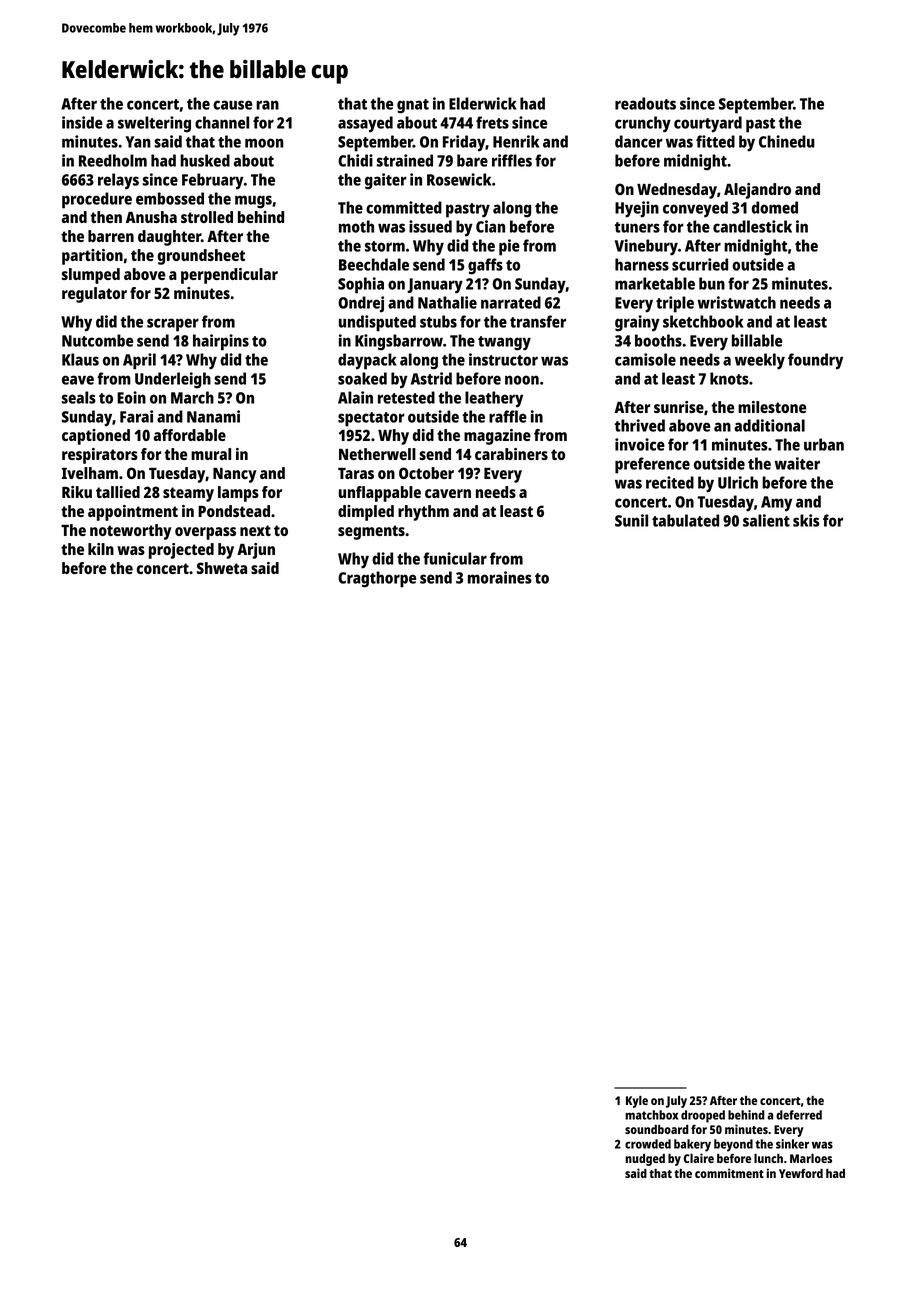  Describe the element at coordinates (91, 276) in the page. I see `slumped` at that location.
